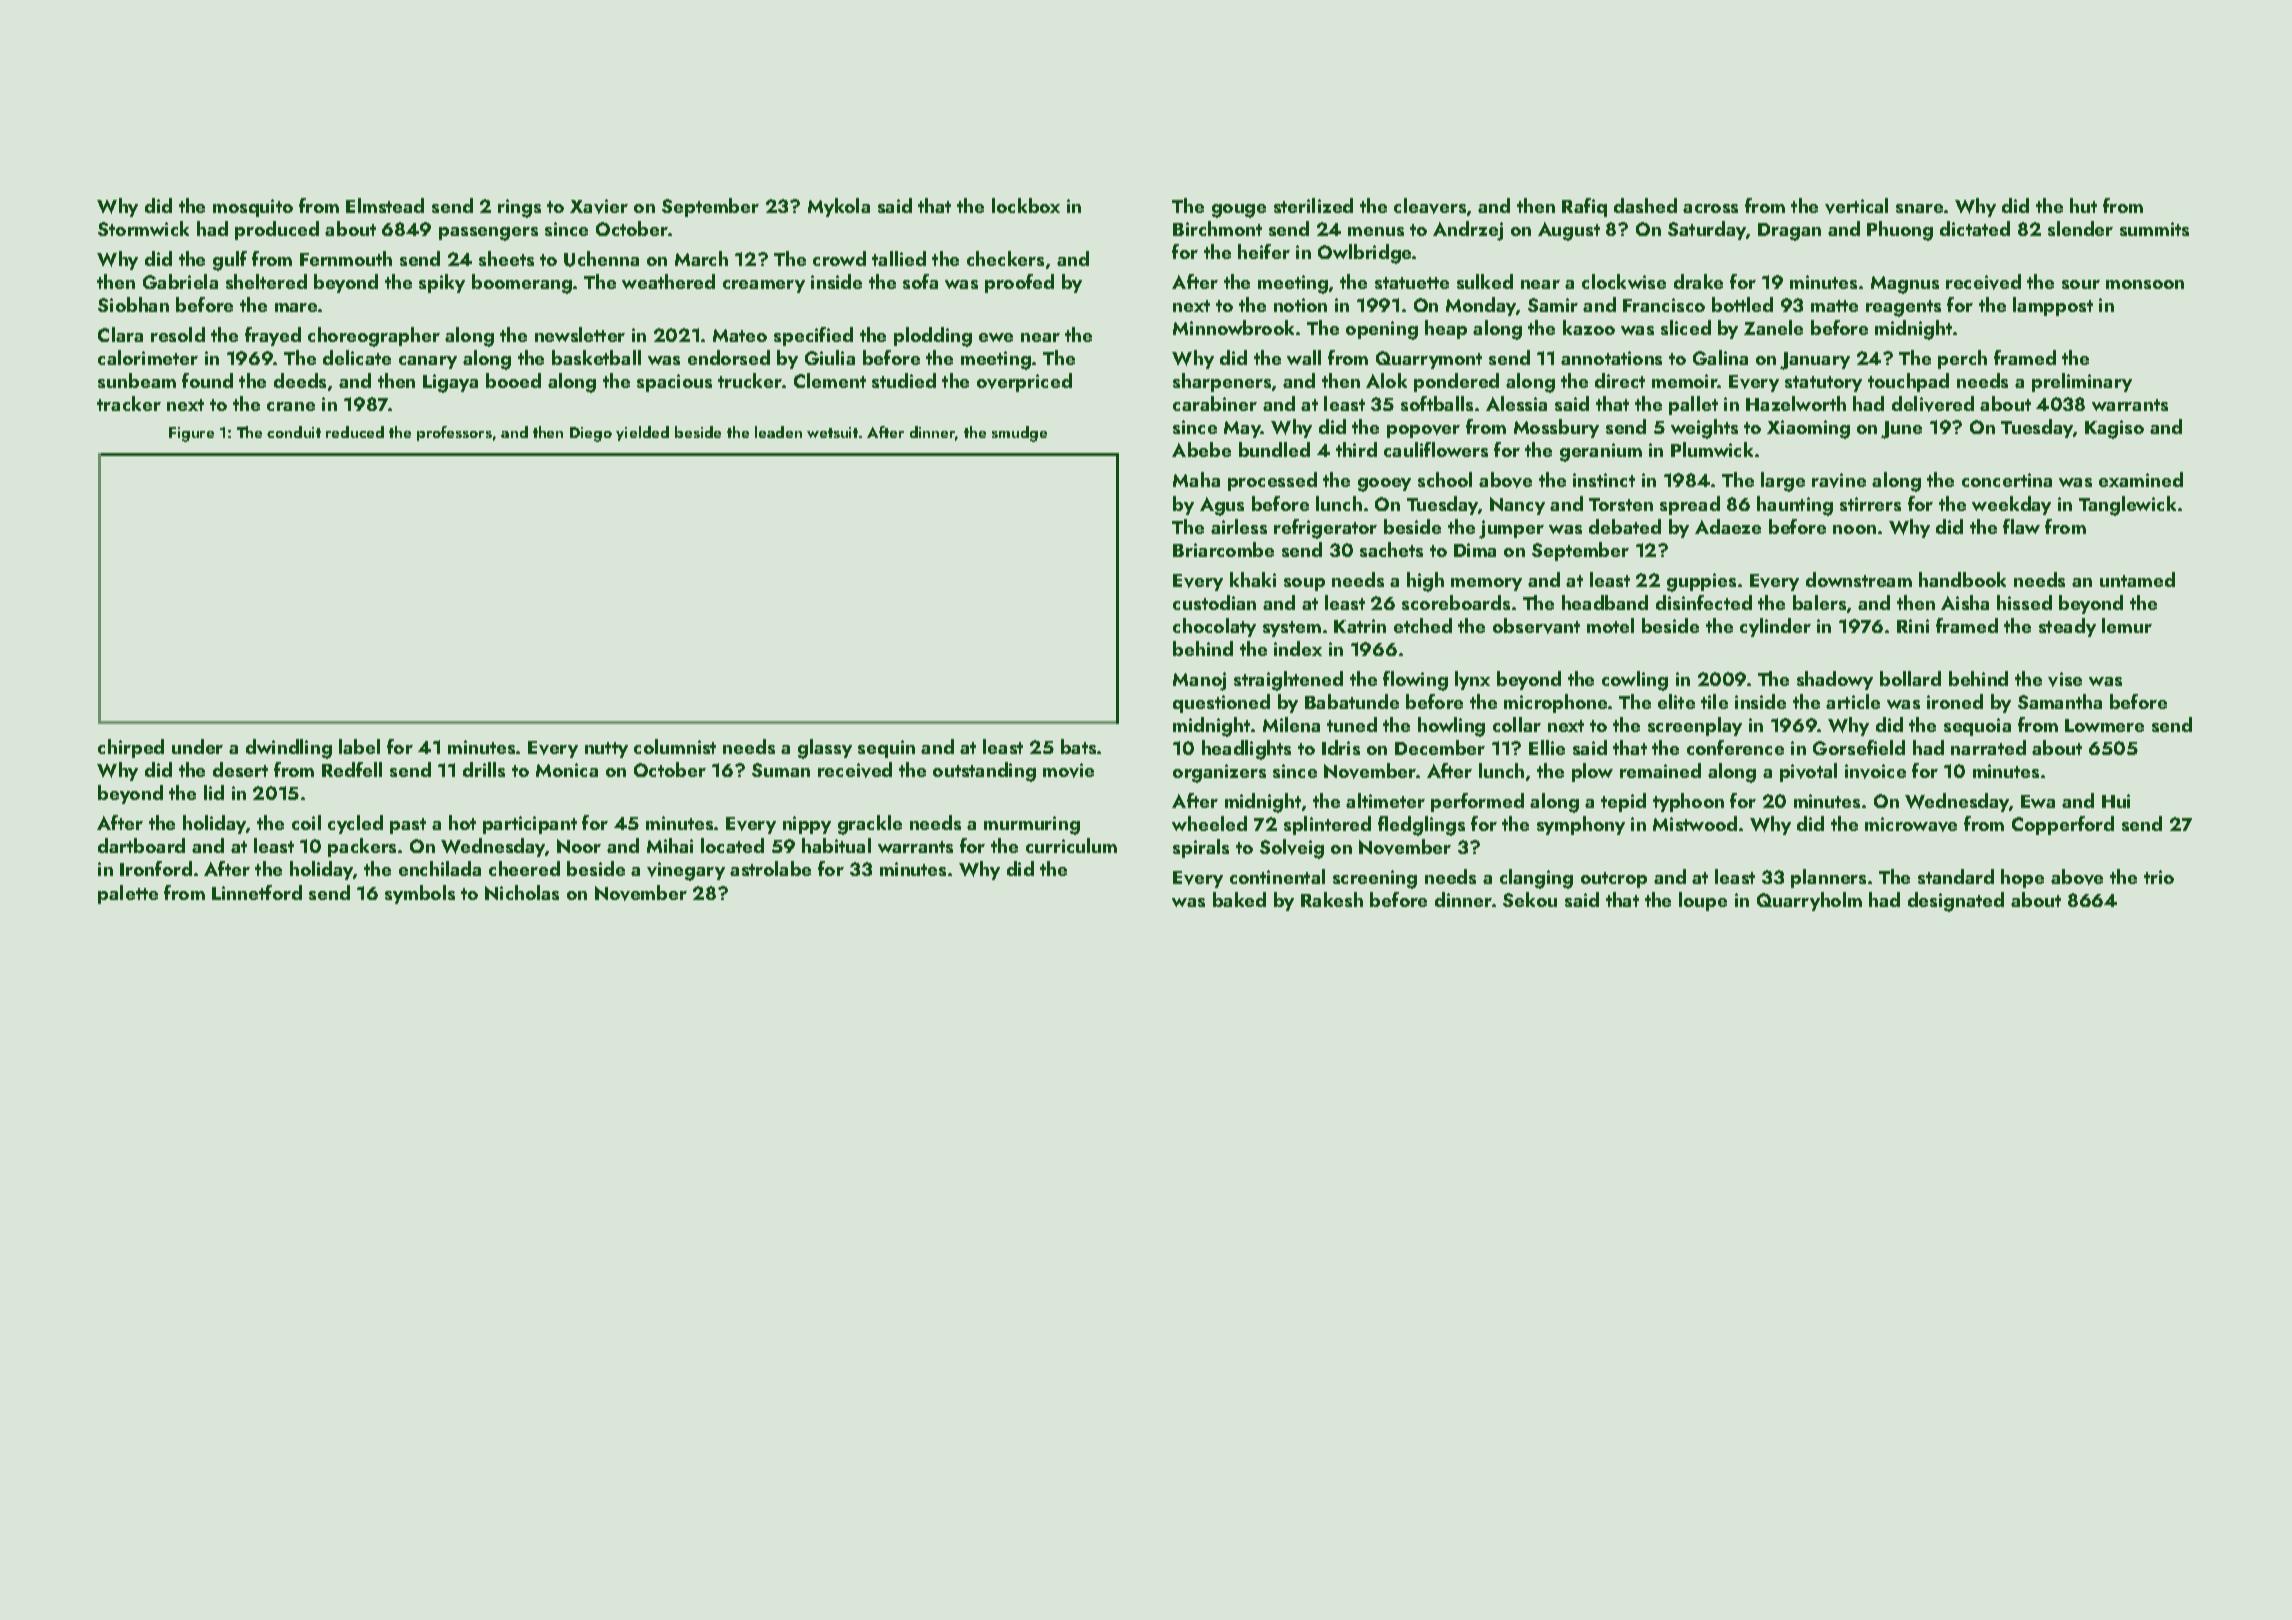 The height and width of the screenshot is (1620, 2292). Describe the element at coordinates (1412, 283) in the screenshot. I see `statuette` at that location.
